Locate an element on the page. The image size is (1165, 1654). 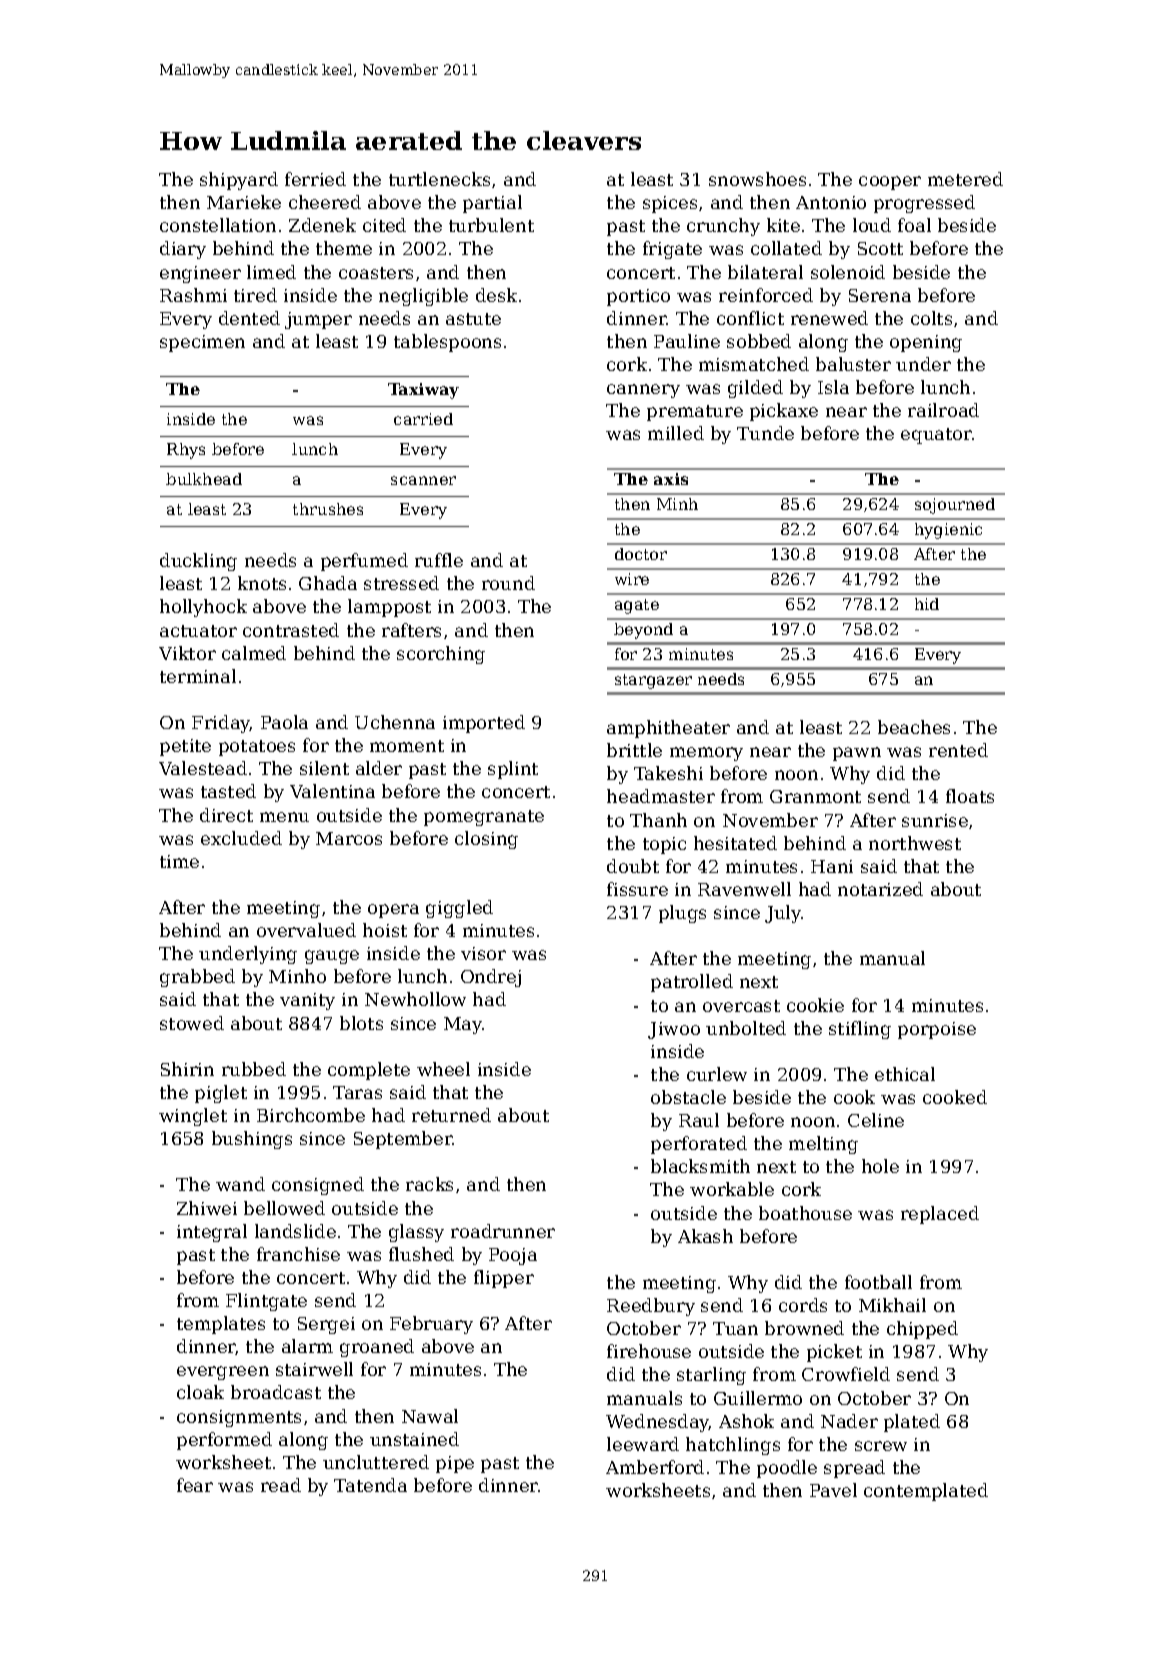
fear is located at coordinates (195, 1485).
